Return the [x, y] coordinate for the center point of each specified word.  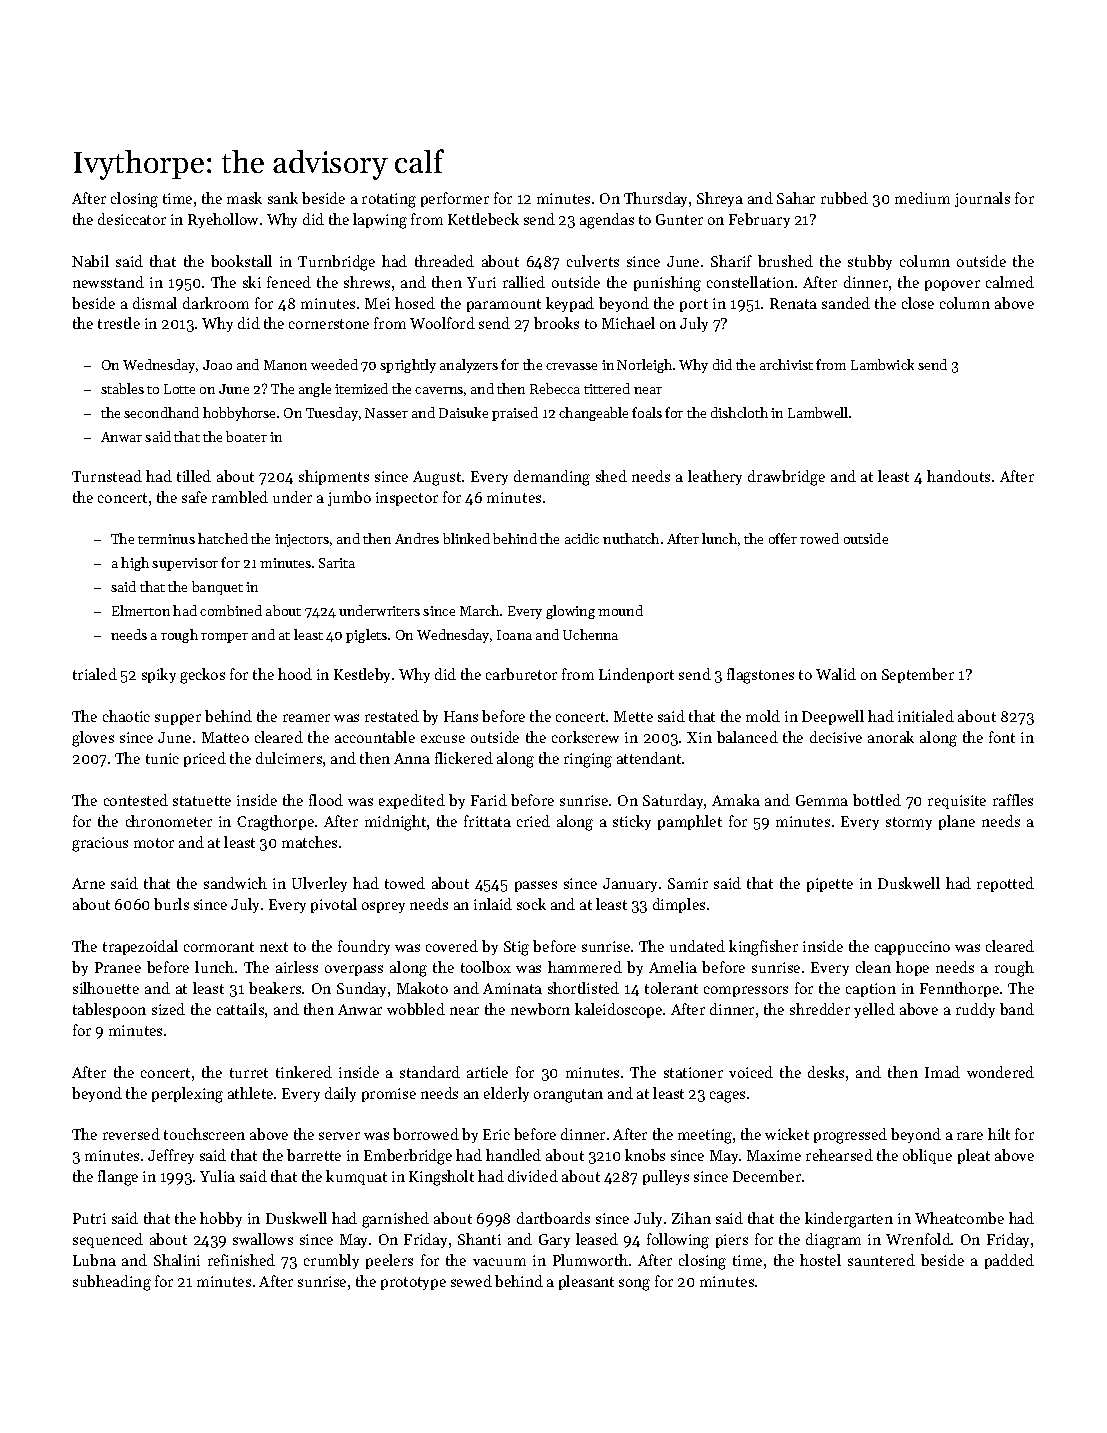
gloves [93, 739]
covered [452, 946]
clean [873, 967]
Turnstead [107, 476]
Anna [412, 758]
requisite [957, 802]
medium [922, 198]
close [918, 303]
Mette [633, 716]
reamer [306, 718]
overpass [354, 970]
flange [118, 1178]
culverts [593, 261]
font [1002, 737]
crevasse [571, 366]
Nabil [90, 261]
